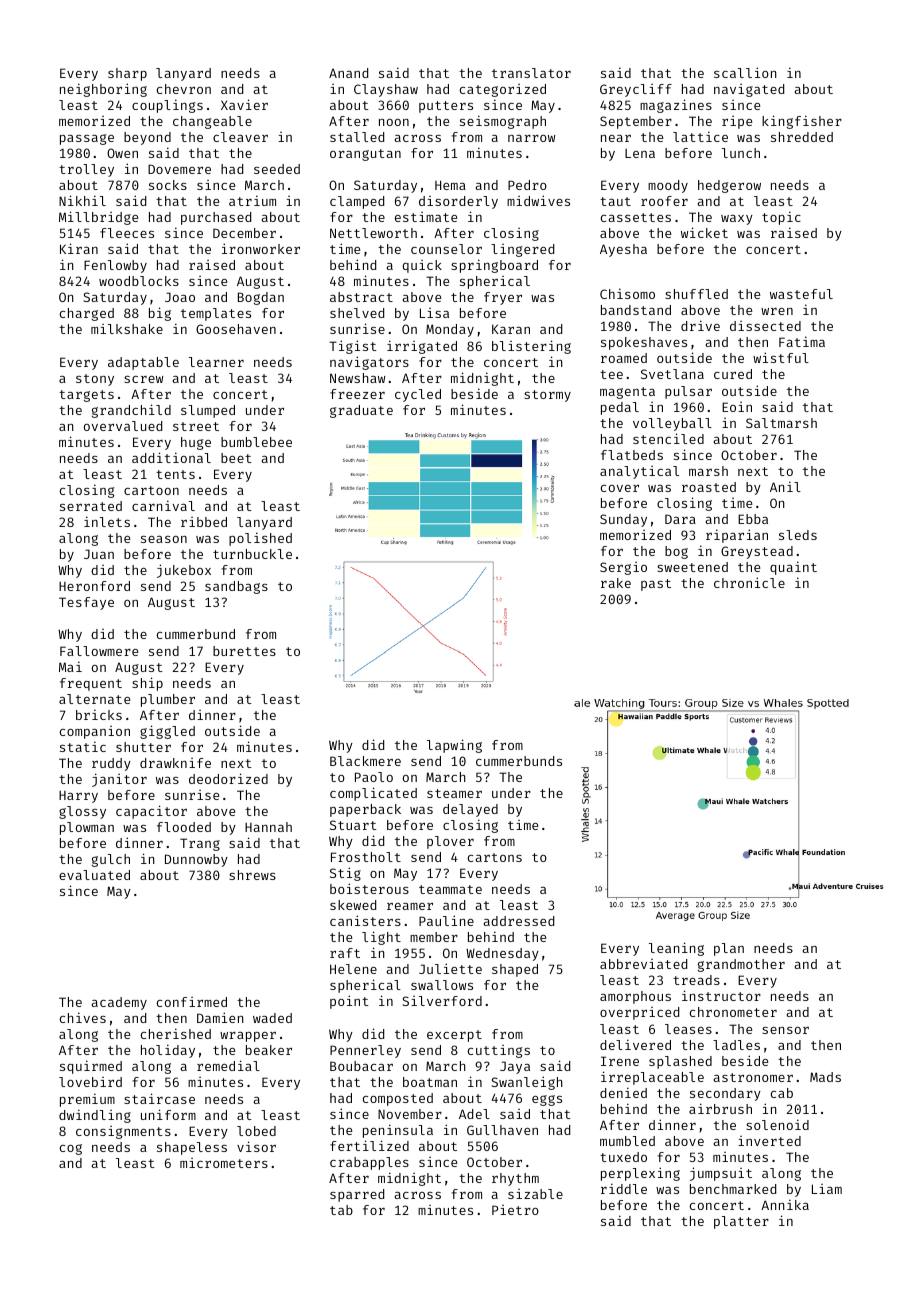 The width and height of the screenshot is (908, 1316). I want to click on Paolo, so click(374, 777).
